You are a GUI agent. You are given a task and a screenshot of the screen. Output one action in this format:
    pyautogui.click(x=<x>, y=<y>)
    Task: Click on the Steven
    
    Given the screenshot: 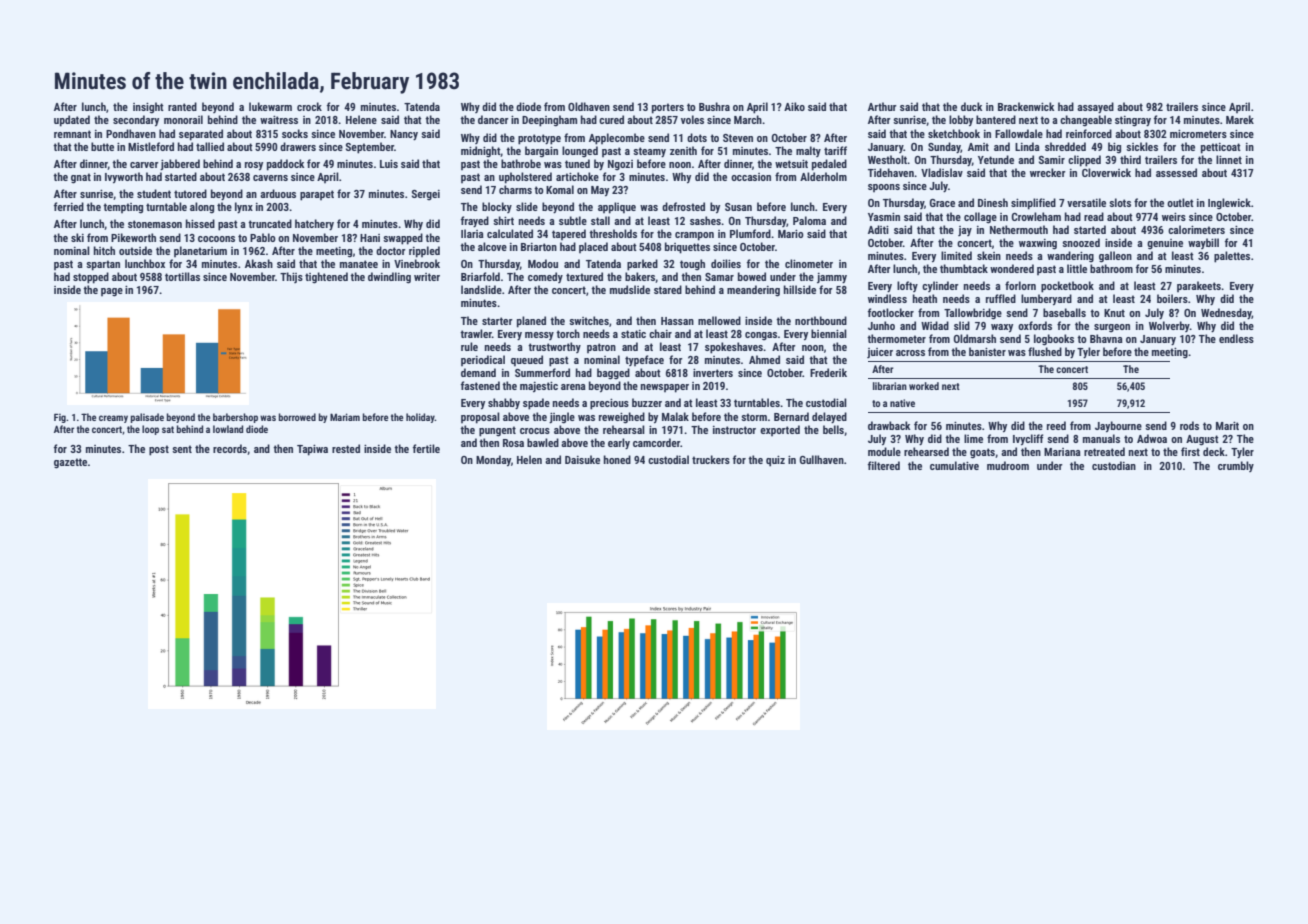 What is the action you would take?
    pyautogui.click(x=738, y=138)
